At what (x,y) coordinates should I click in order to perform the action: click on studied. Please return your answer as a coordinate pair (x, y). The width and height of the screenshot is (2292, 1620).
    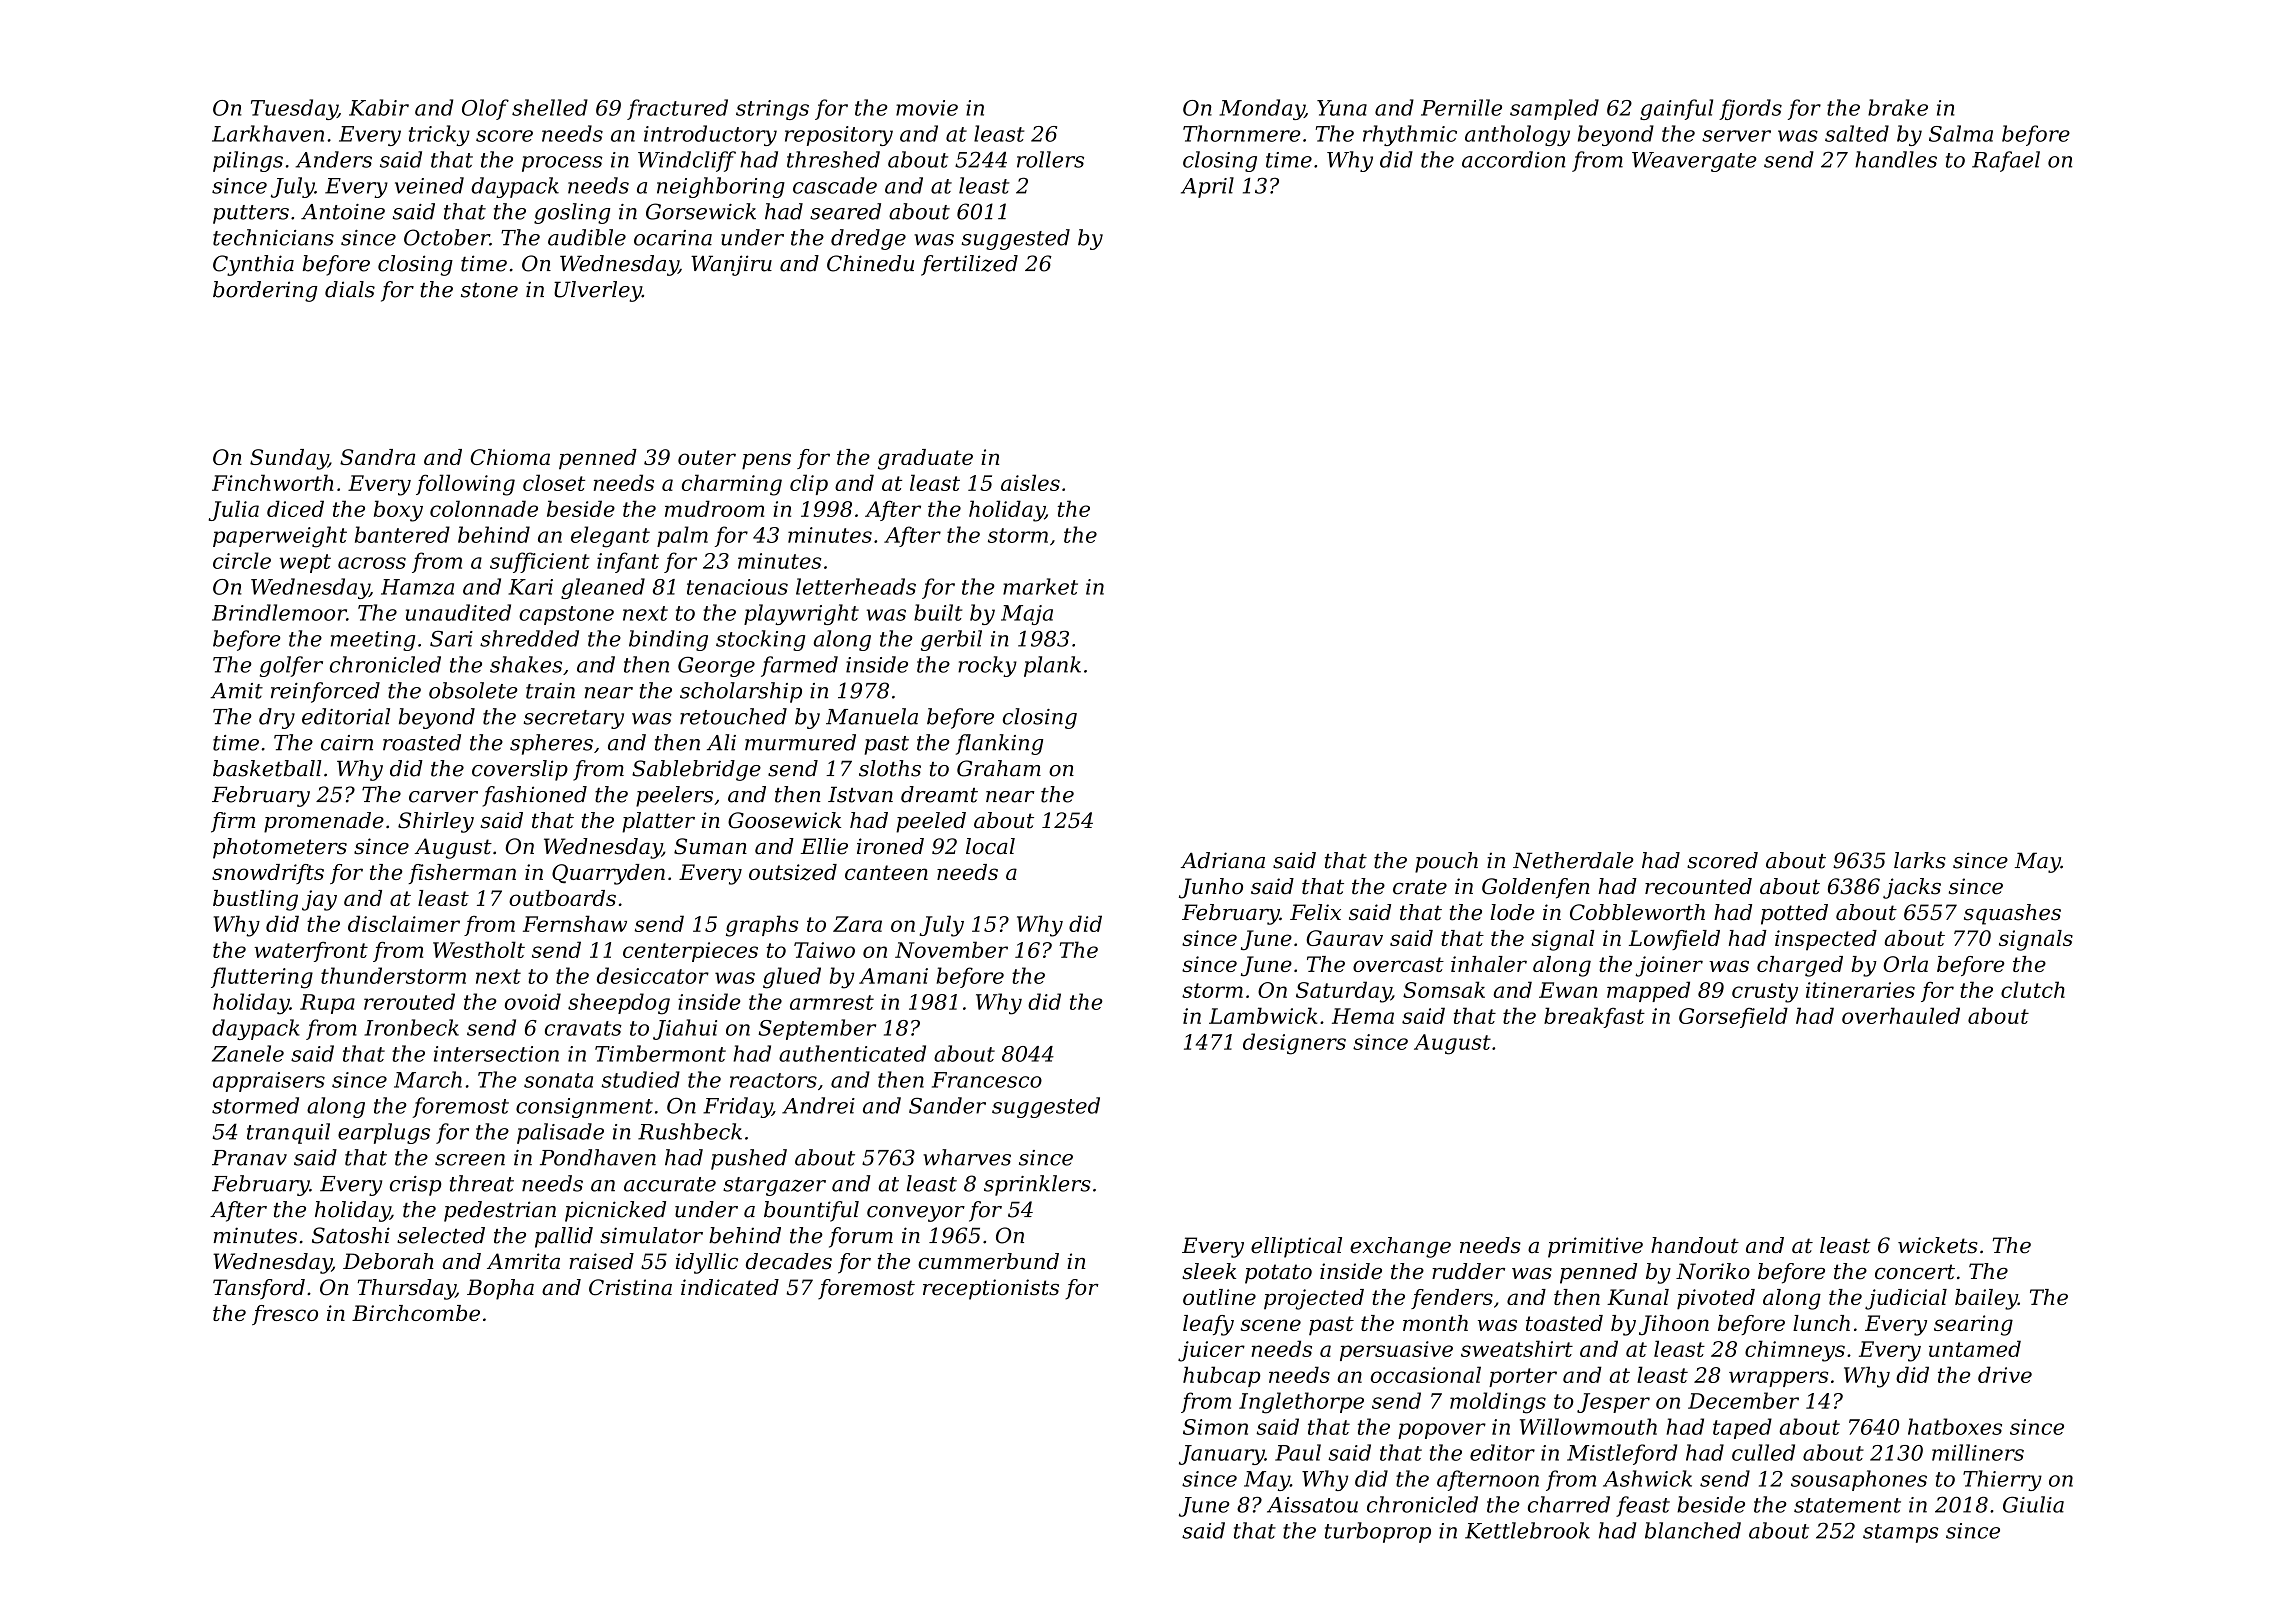
    Looking at the image, I should click on (640, 1079).
